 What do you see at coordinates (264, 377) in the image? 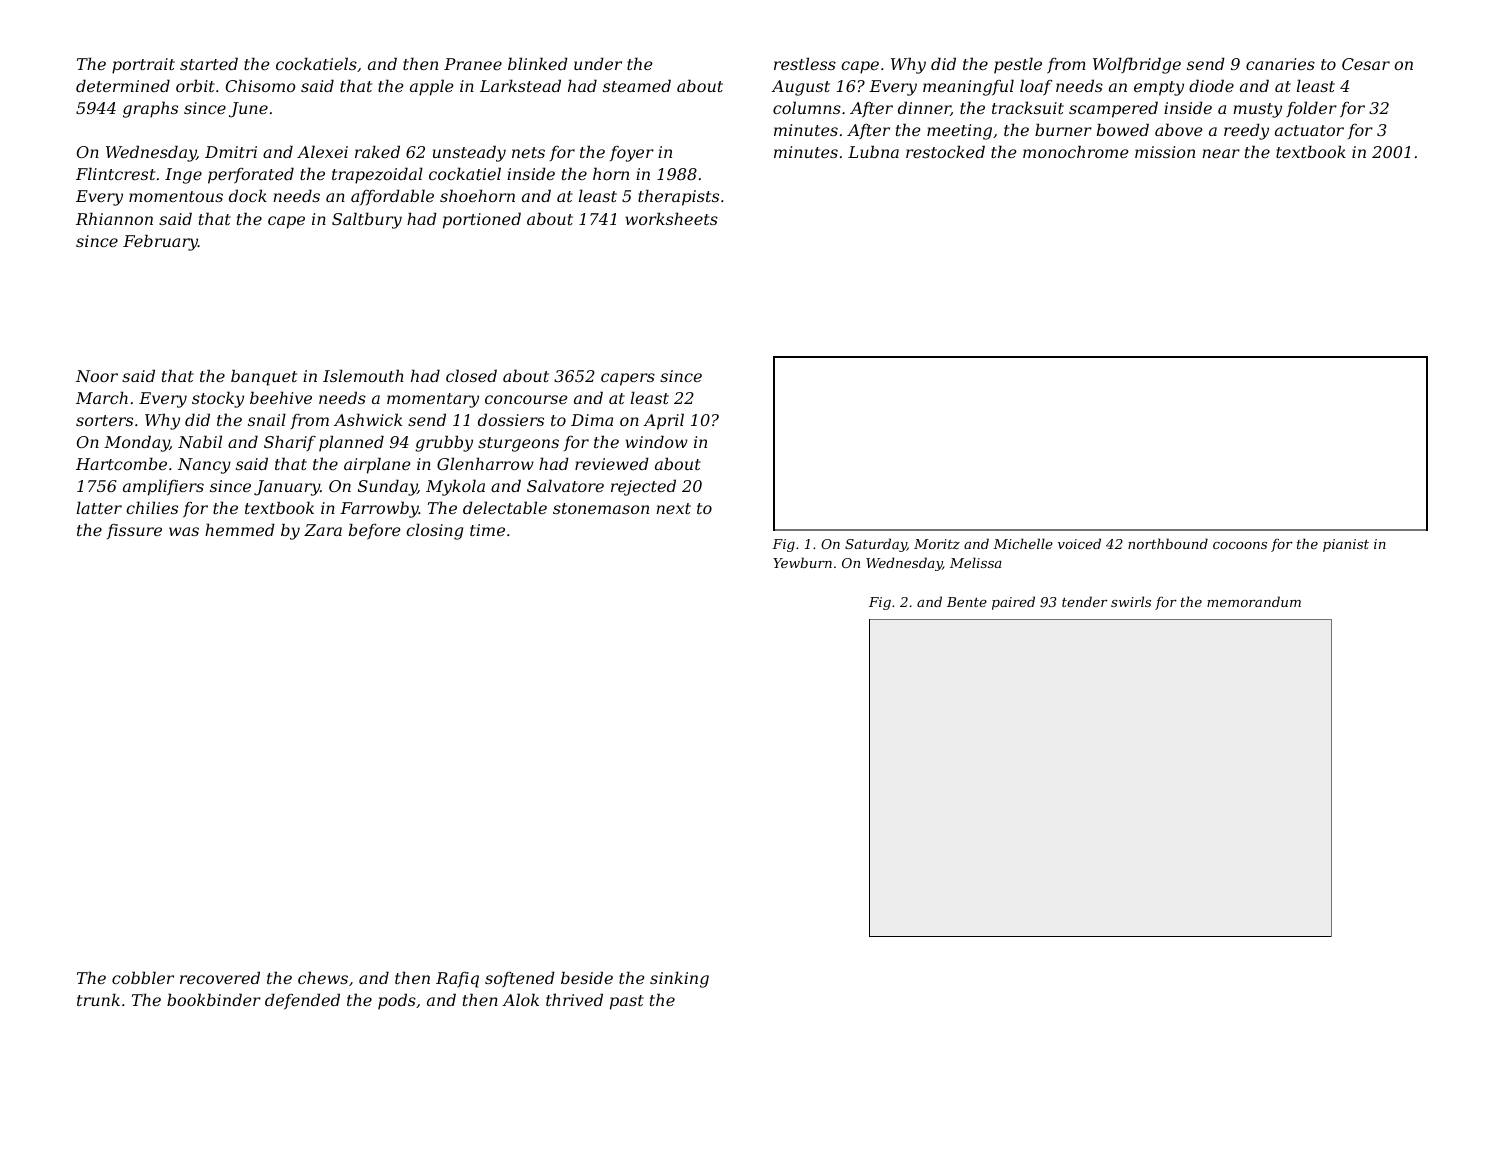
I see `banquet` at bounding box center [264, 377].
